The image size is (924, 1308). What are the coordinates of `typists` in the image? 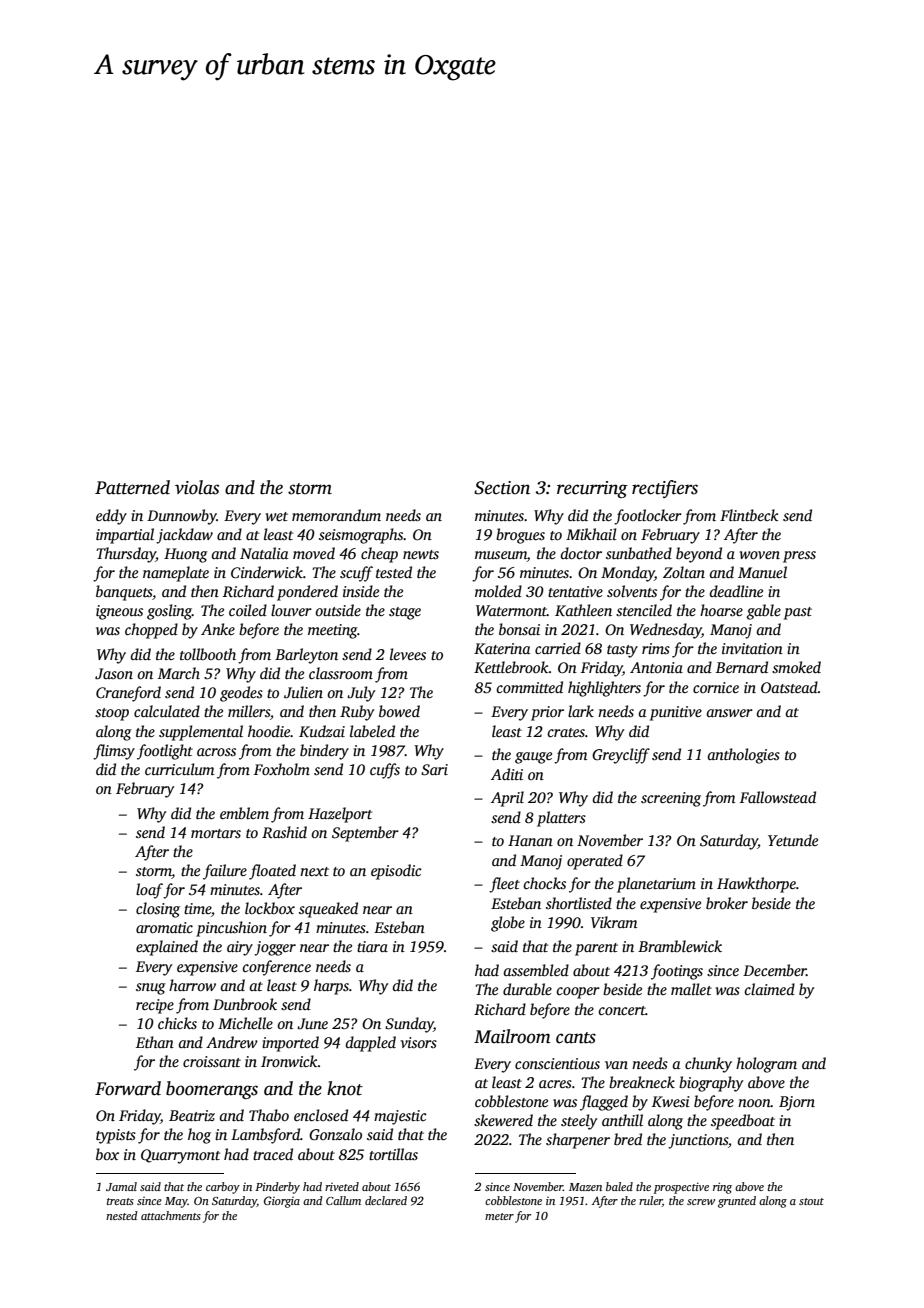 It's located at (116, 1136).
